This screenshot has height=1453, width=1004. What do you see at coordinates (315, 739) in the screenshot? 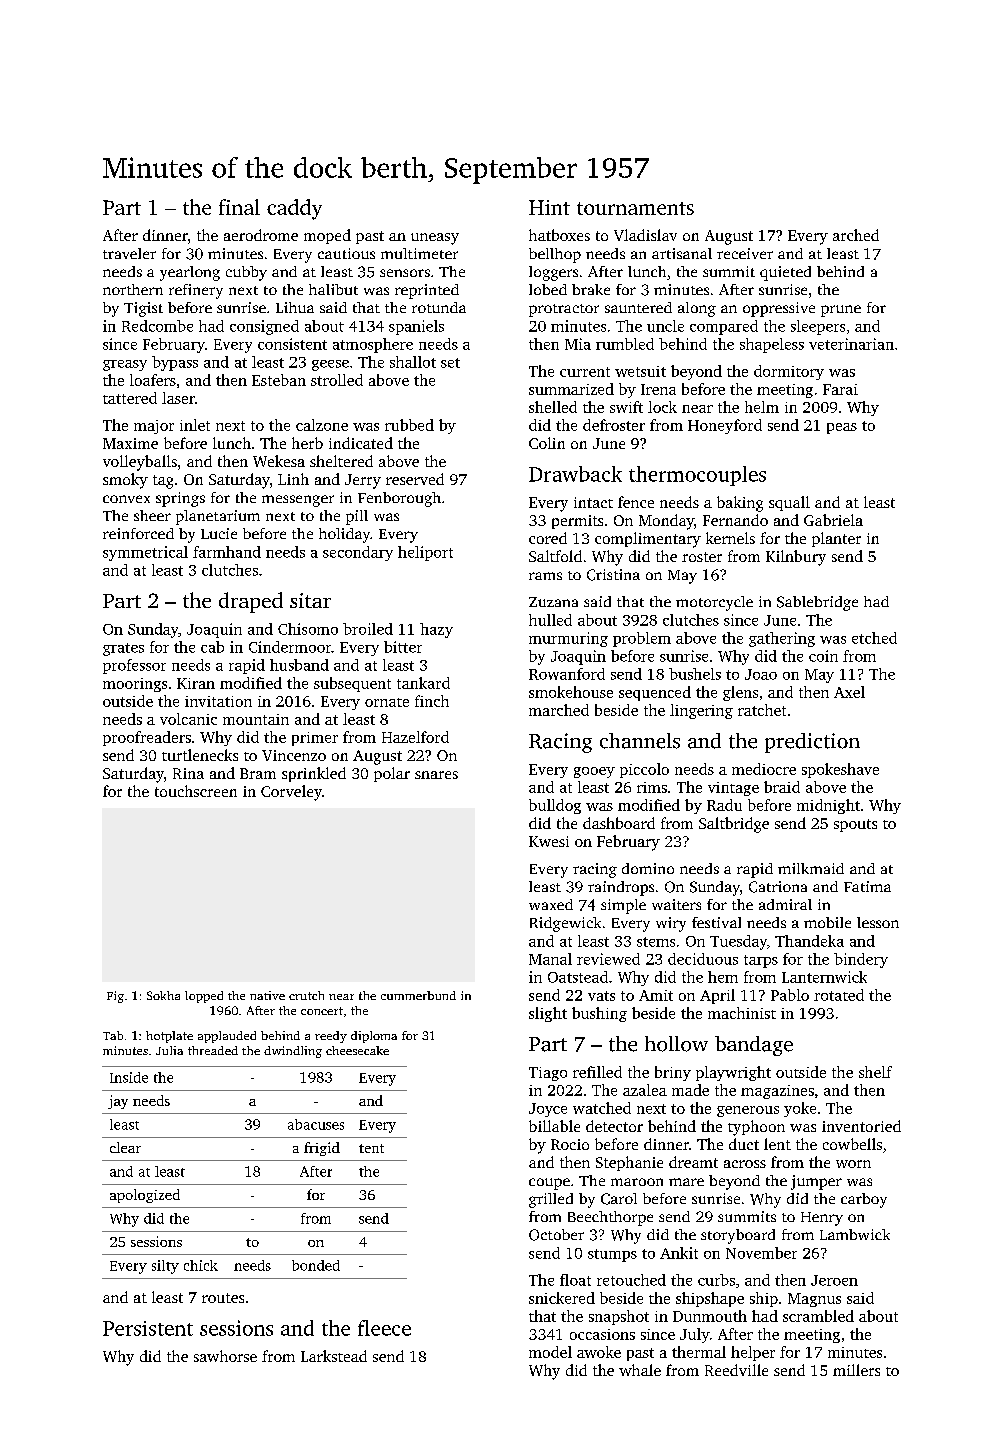
I see `primer` at bounding box center [315, 739].
